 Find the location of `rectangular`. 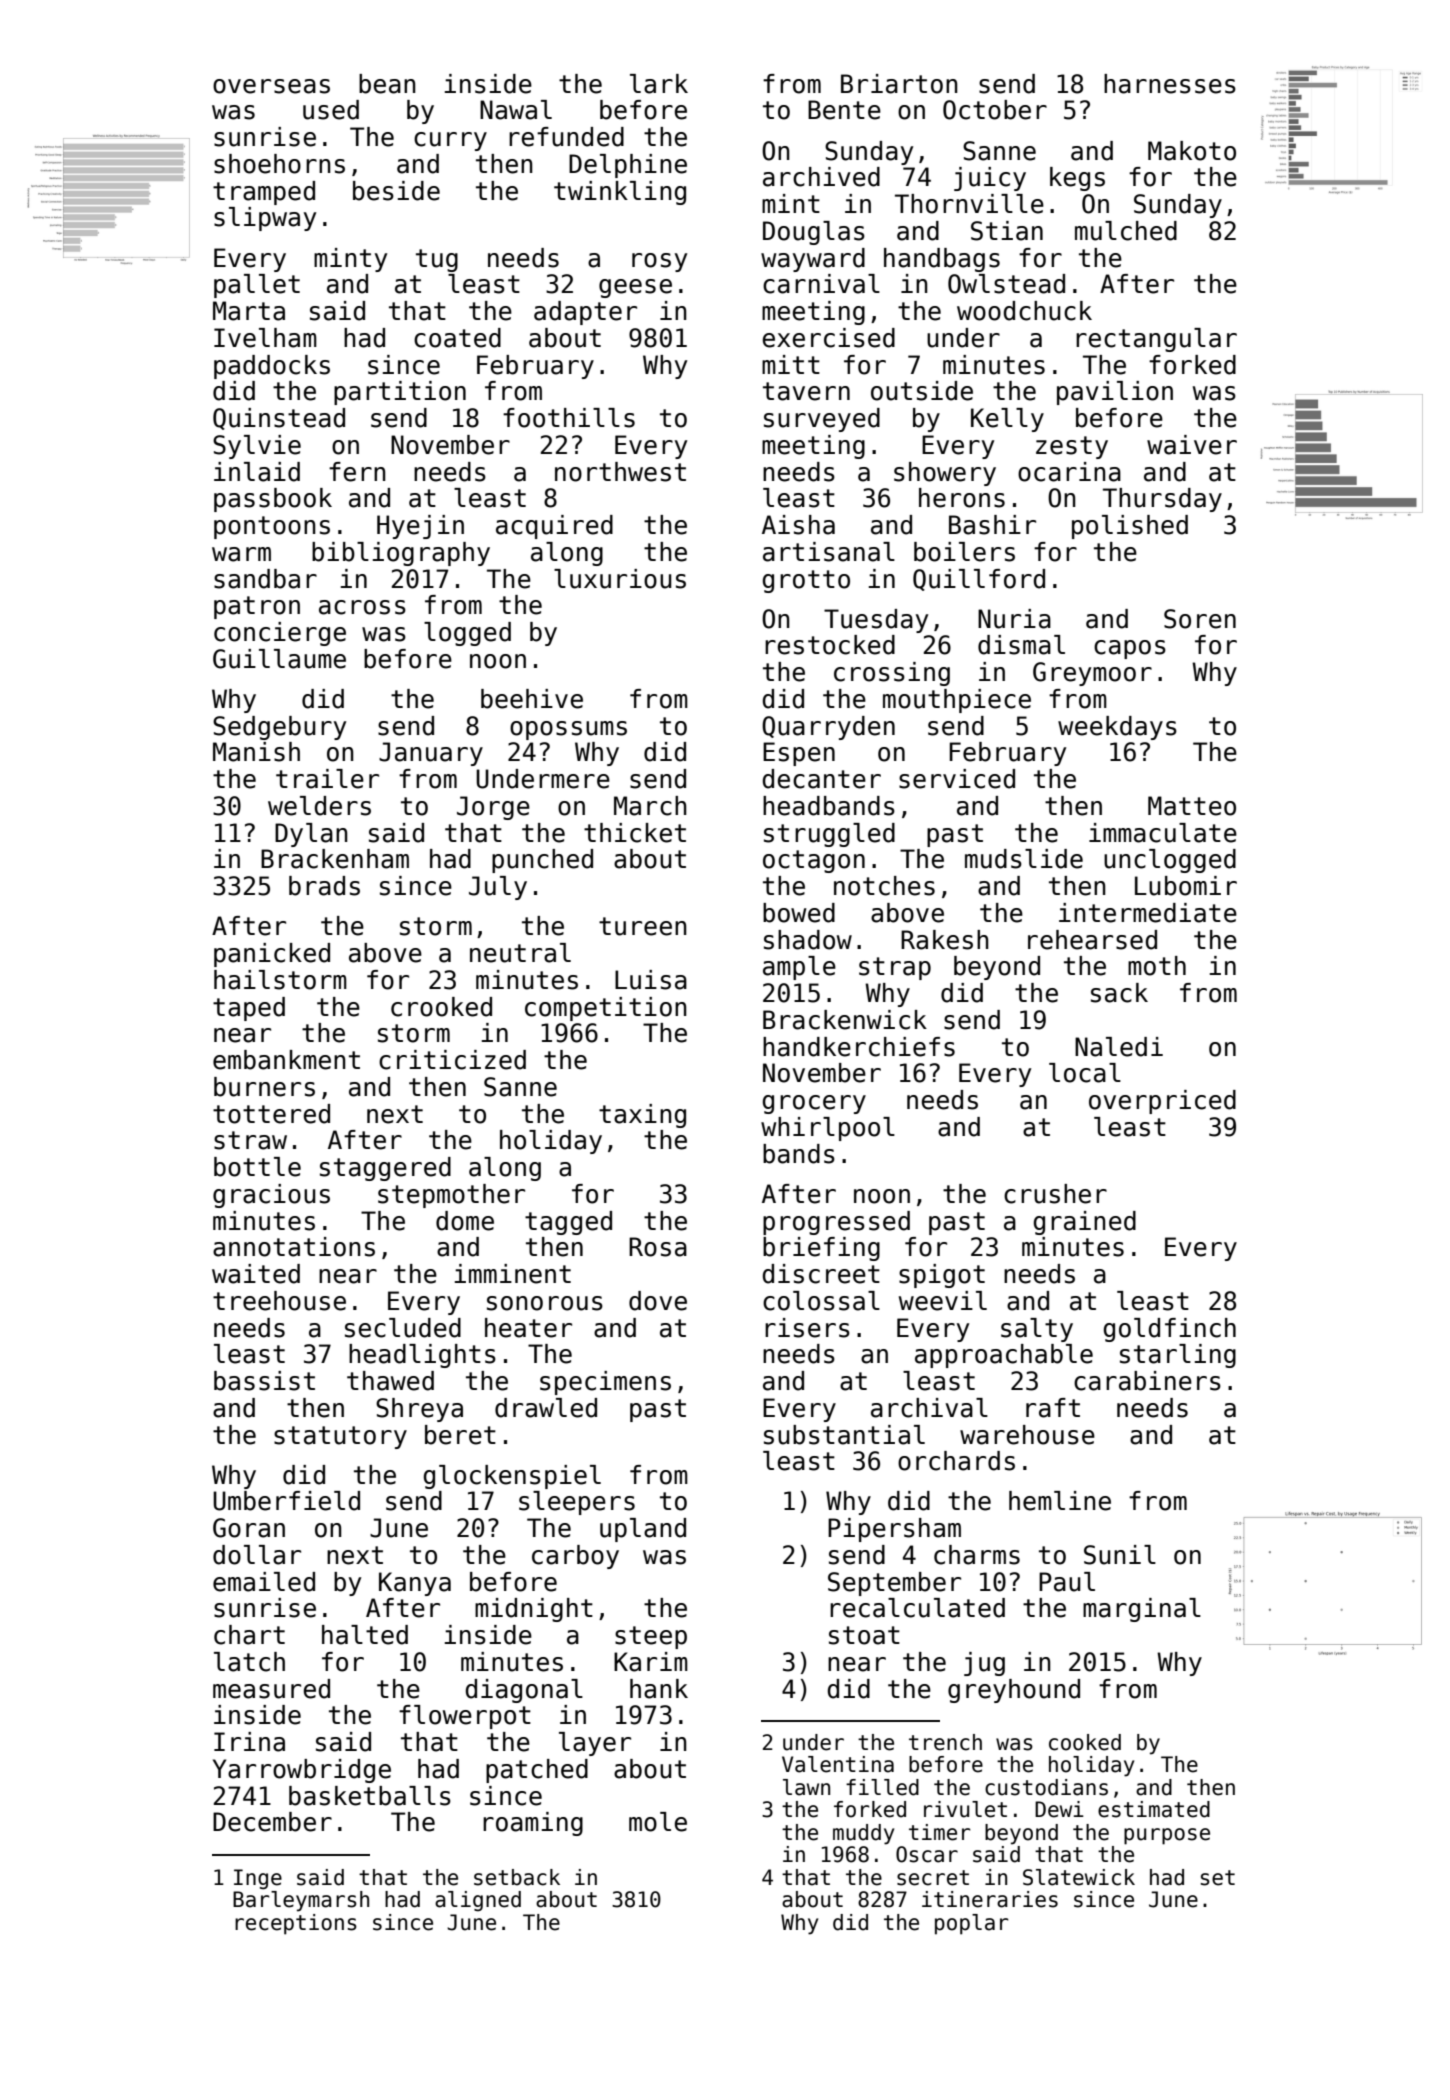

rectangular is located at coordinates (1156, 340).
